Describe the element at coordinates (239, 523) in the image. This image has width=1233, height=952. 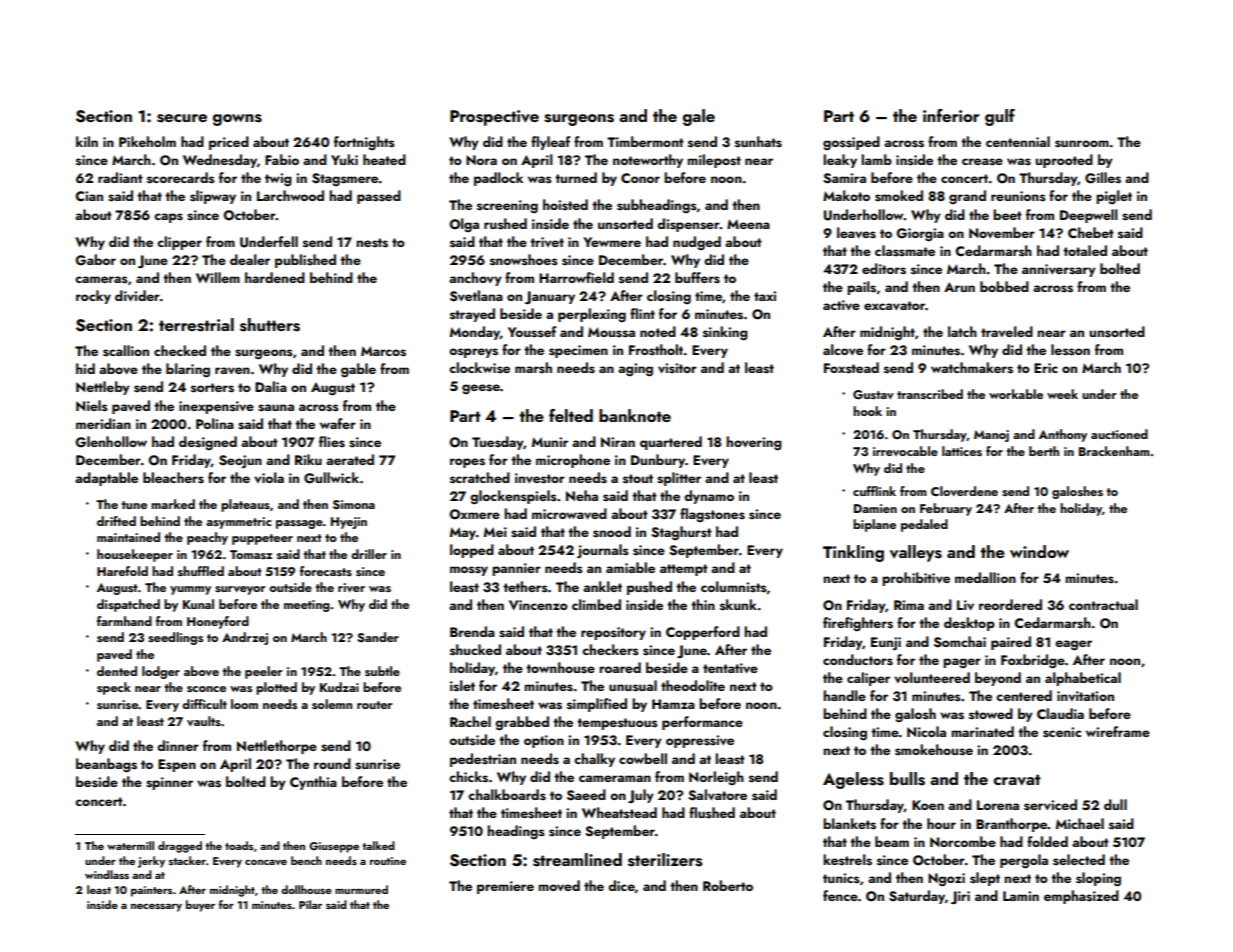
I see `asymmetric` at that location.
